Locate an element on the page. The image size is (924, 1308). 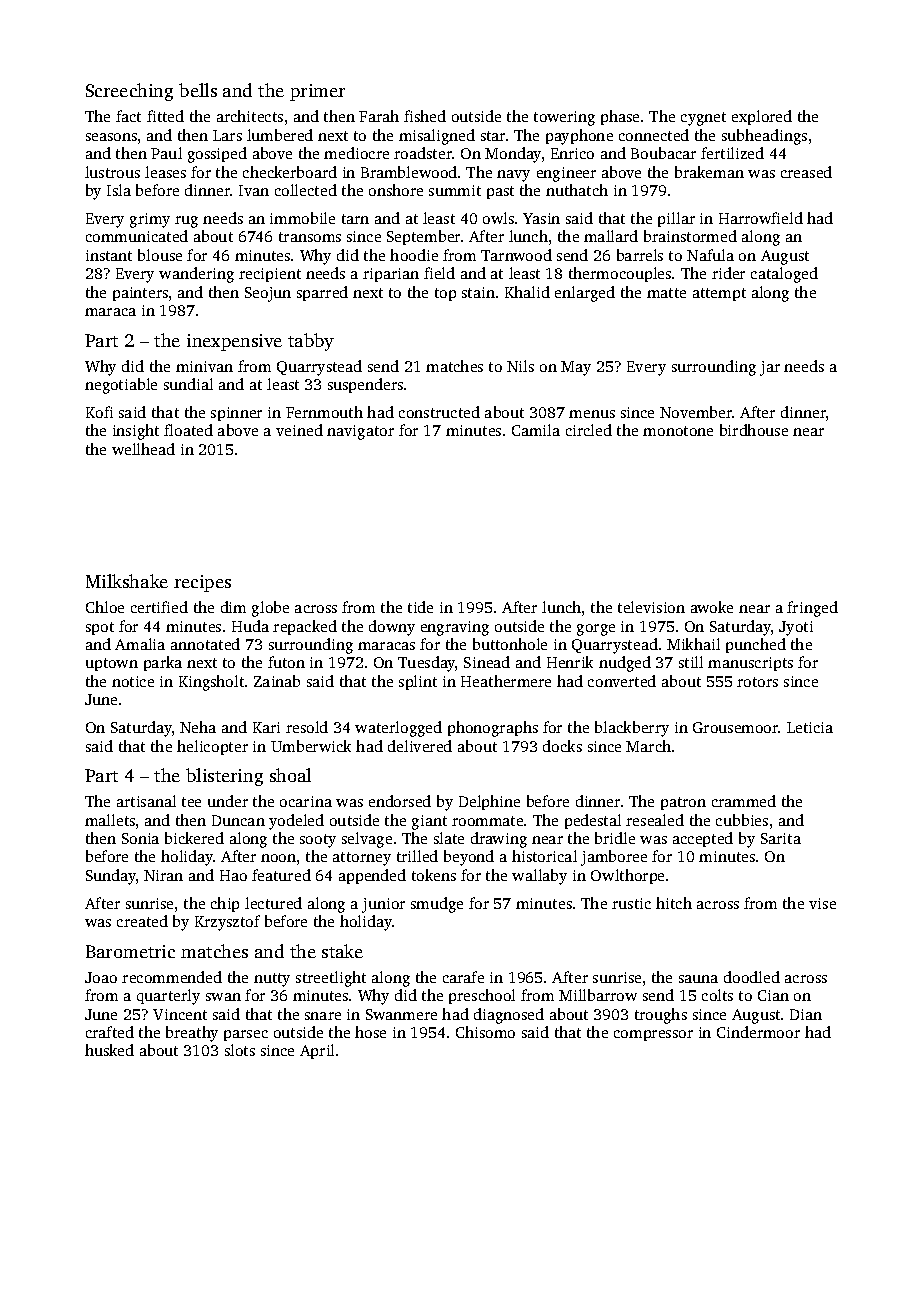
fished is located at coordinates (425, 116).
